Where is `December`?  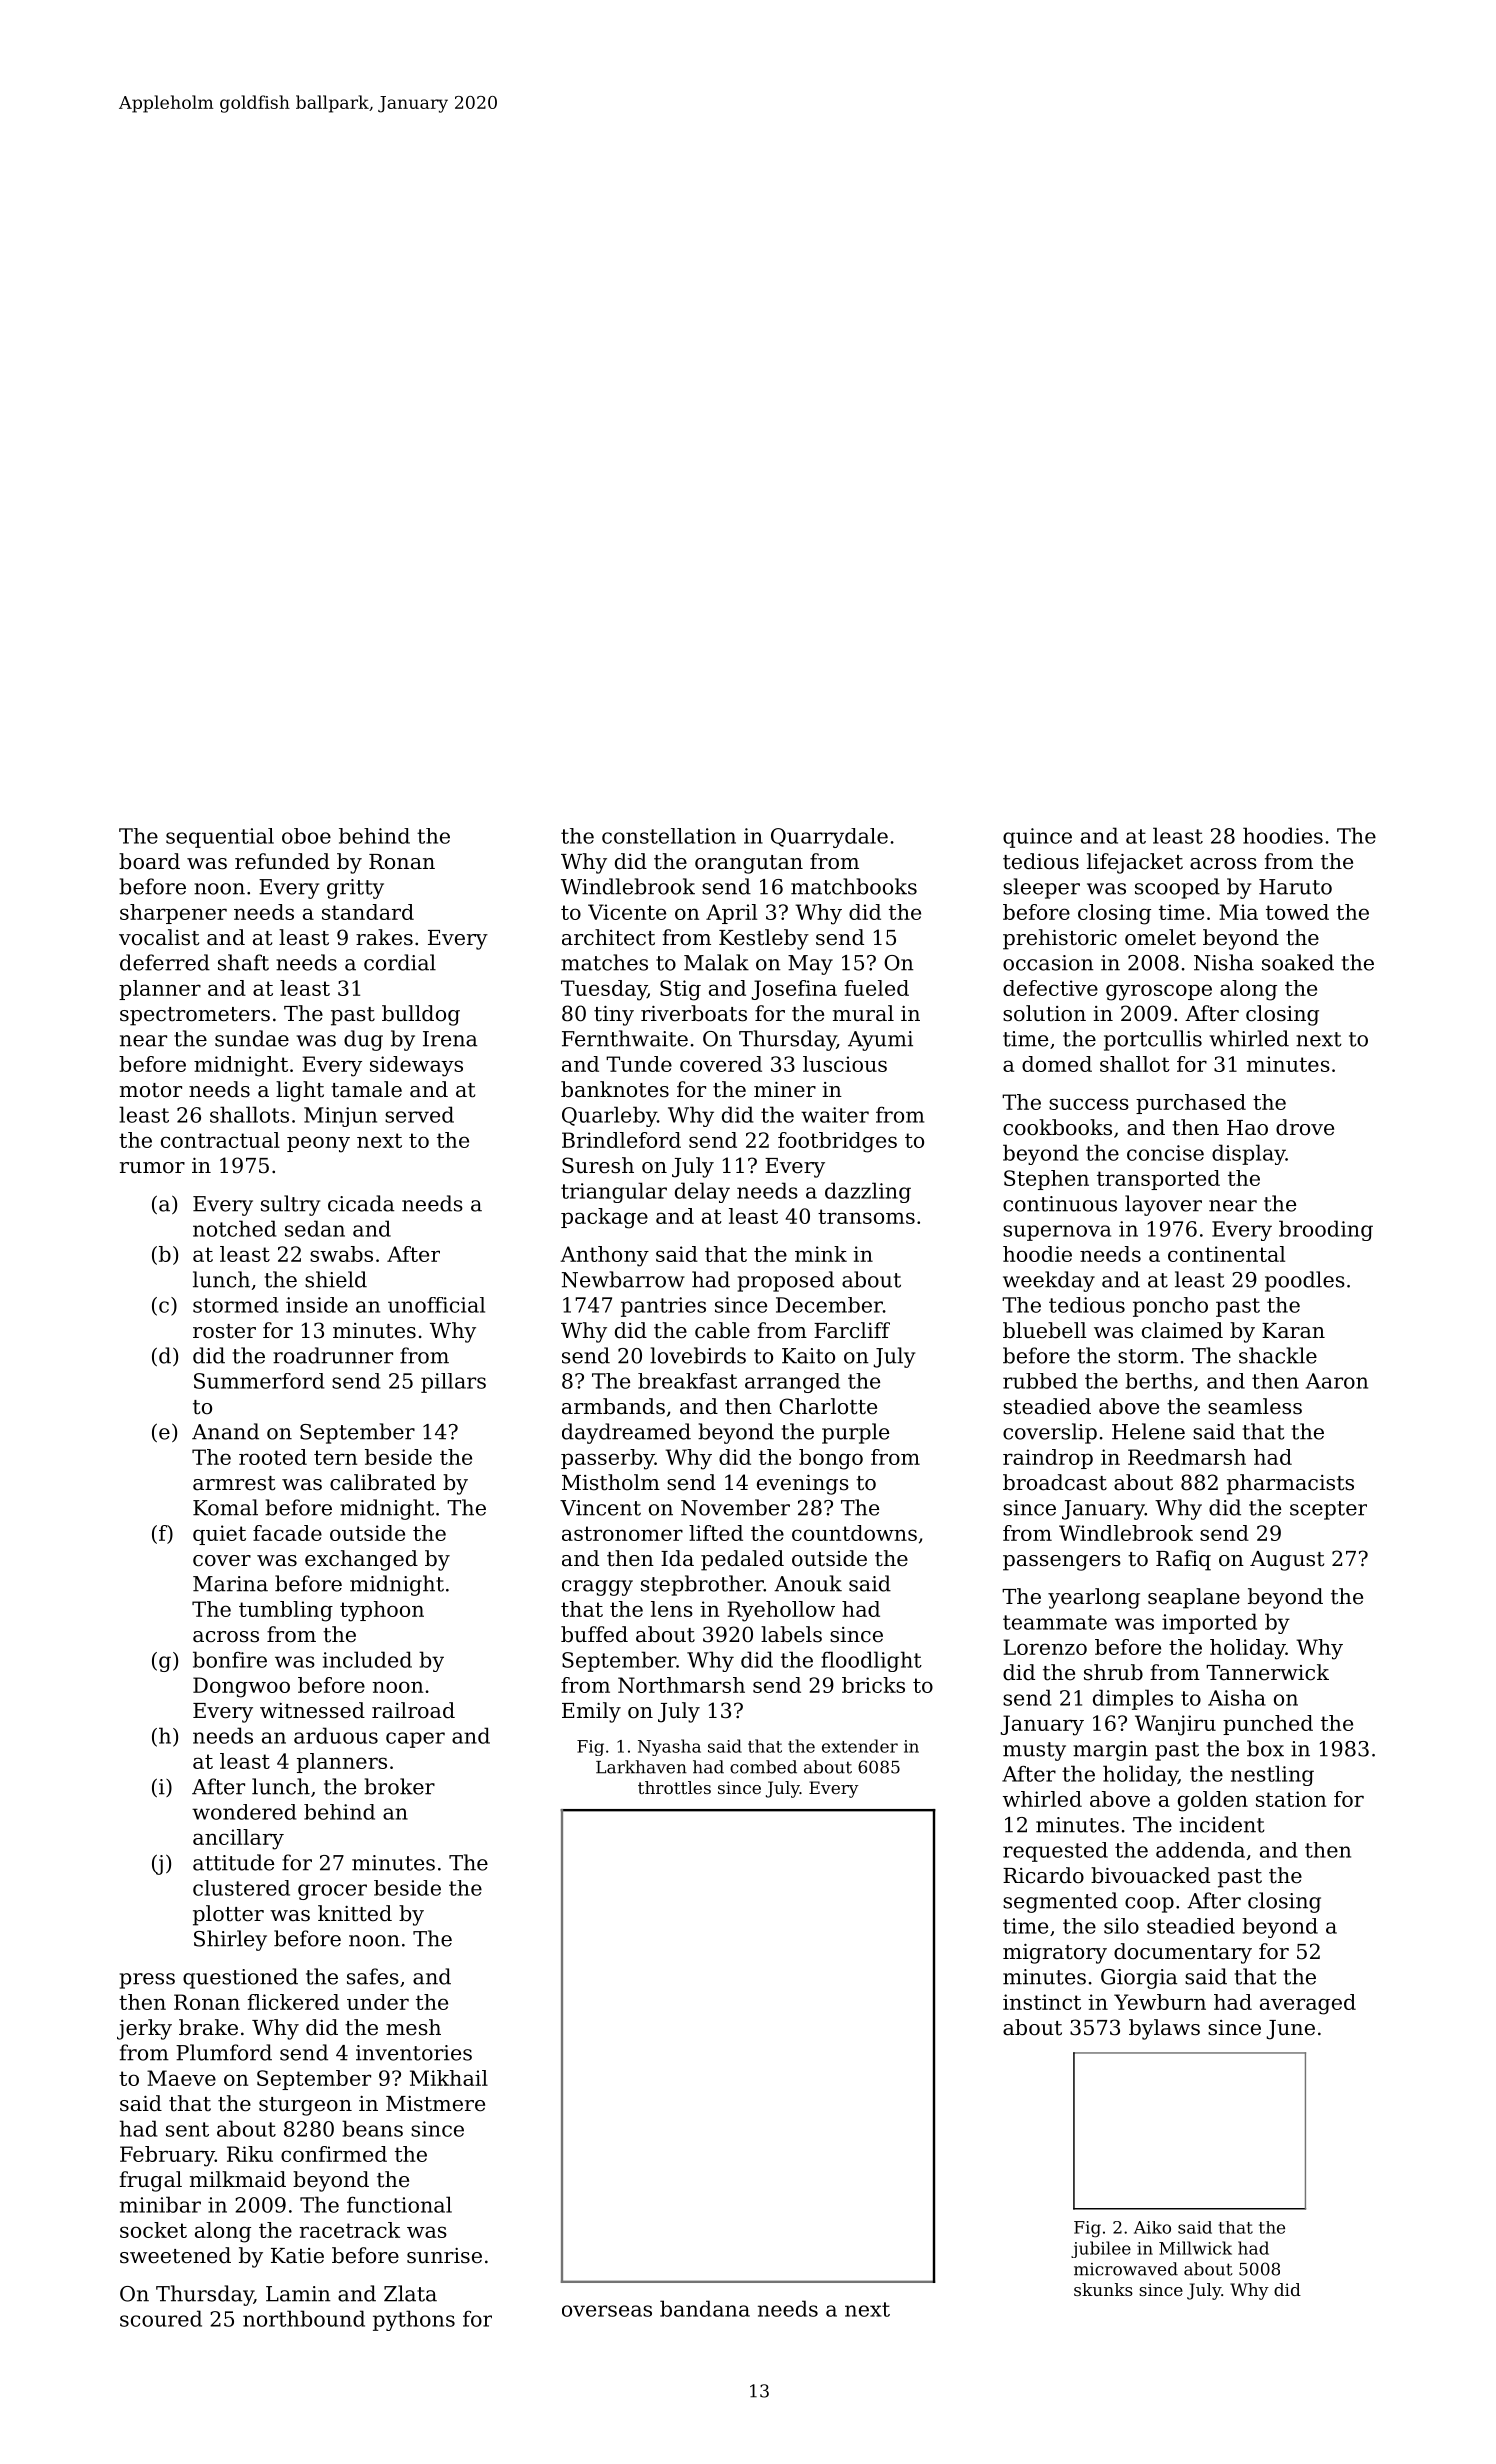 December is located at coordinates (829, 1305).
